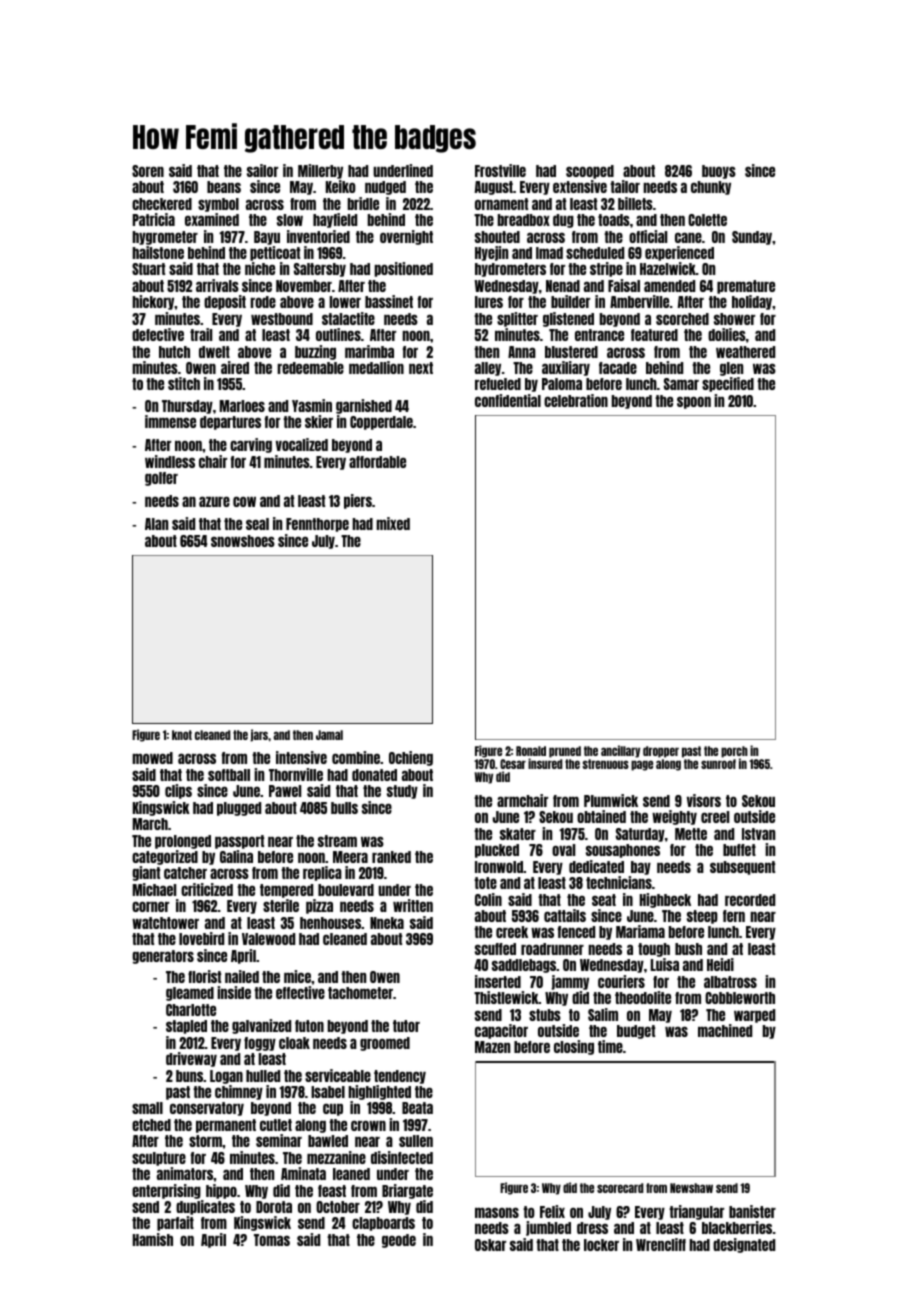 This page has width=908, height=1316. Describe the element at coordinates (497, 1212) in the page. I see `masons` at that location.
